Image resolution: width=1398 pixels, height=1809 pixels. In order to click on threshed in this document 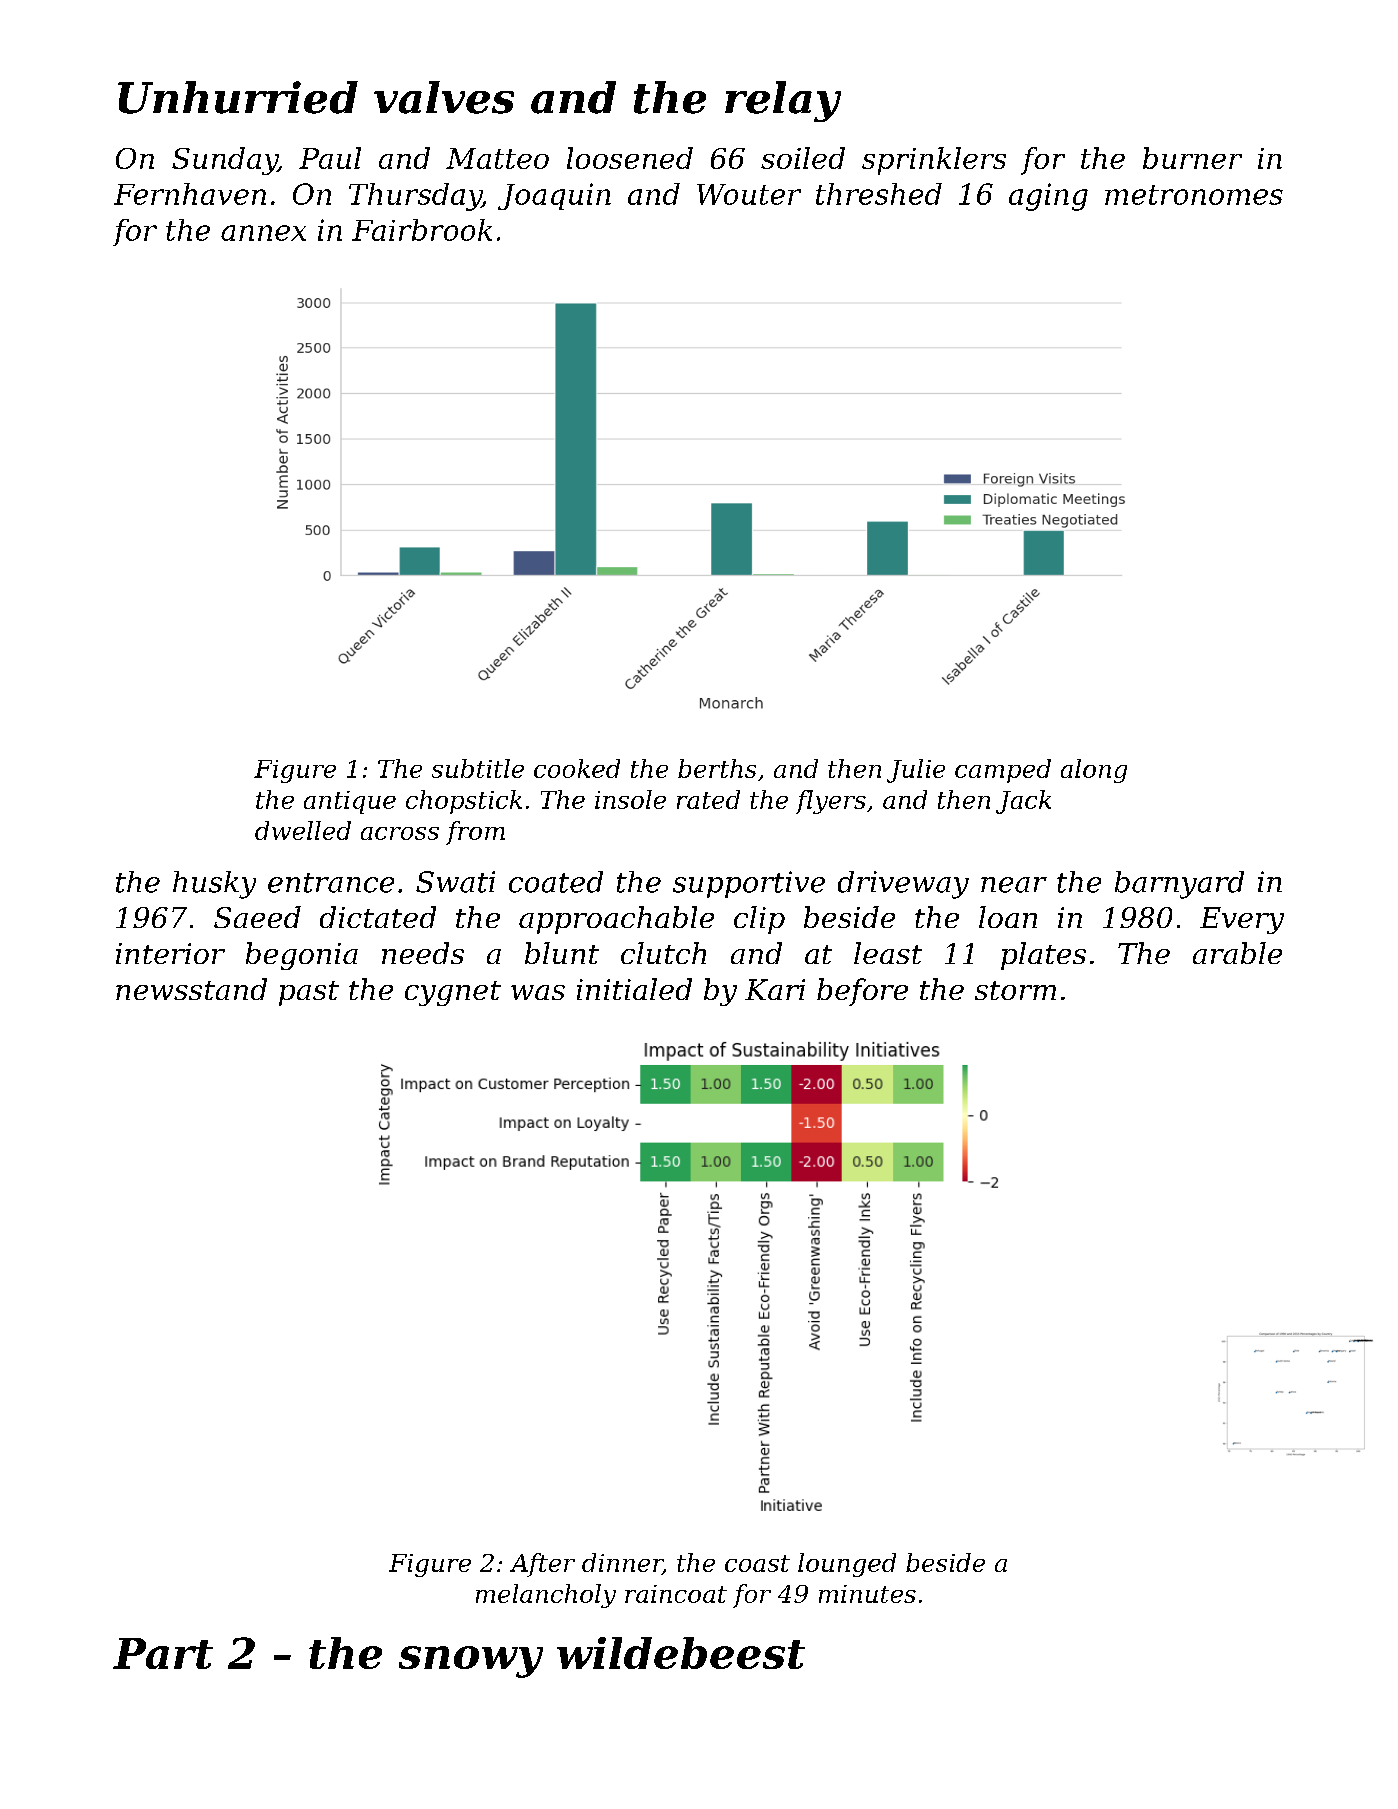, I will do `click(879, 194)`.
